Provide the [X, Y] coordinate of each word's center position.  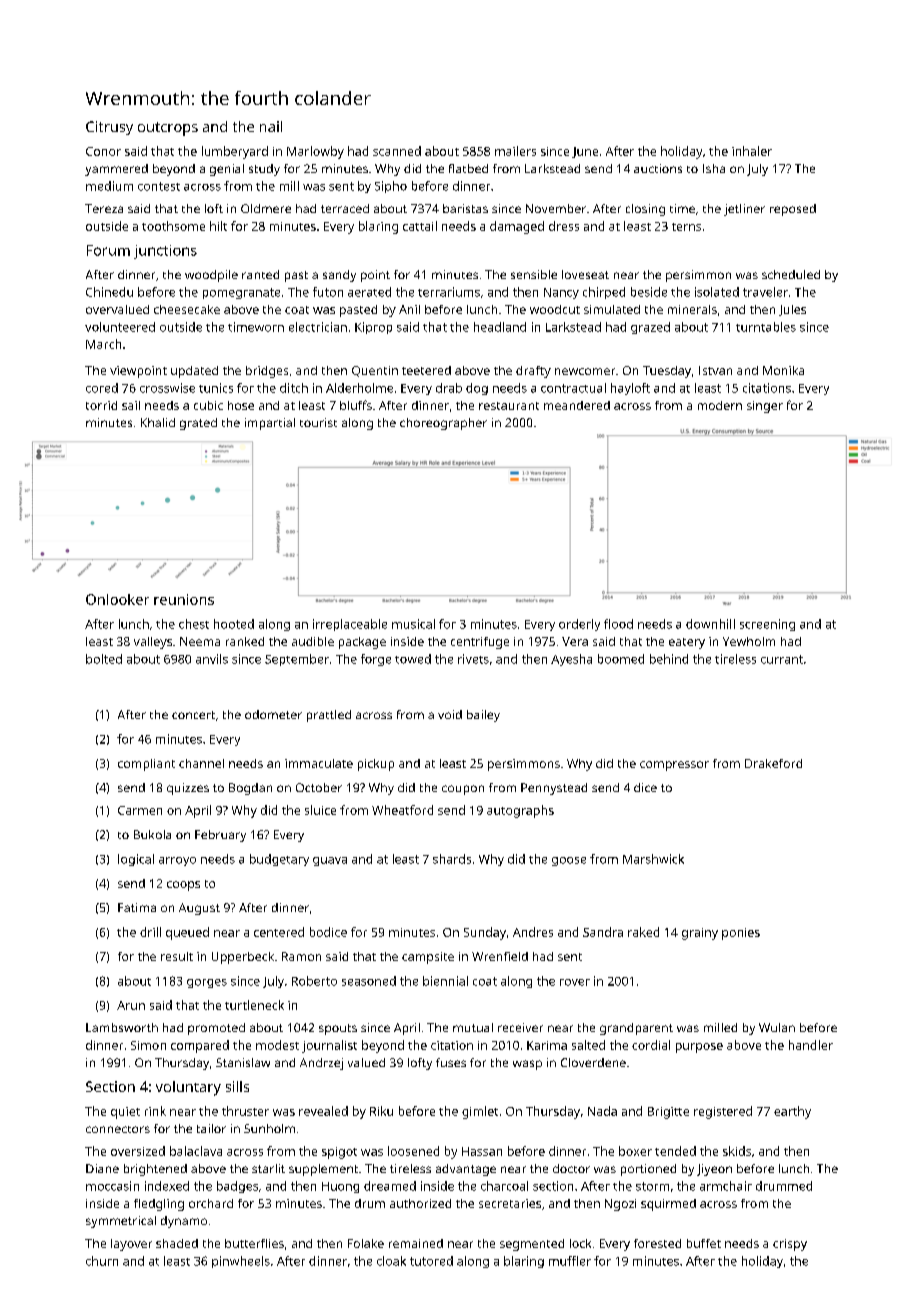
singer [765, 407]
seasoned [369, 981]
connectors [118, 1129]
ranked [245, 641]
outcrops [168, 129]
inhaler [752, 151]
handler [811, 1045]
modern [720, 405]
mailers [515, 151]
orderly [579, 625]
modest [277, 1045]
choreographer [443, 424]
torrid [101, 405]
